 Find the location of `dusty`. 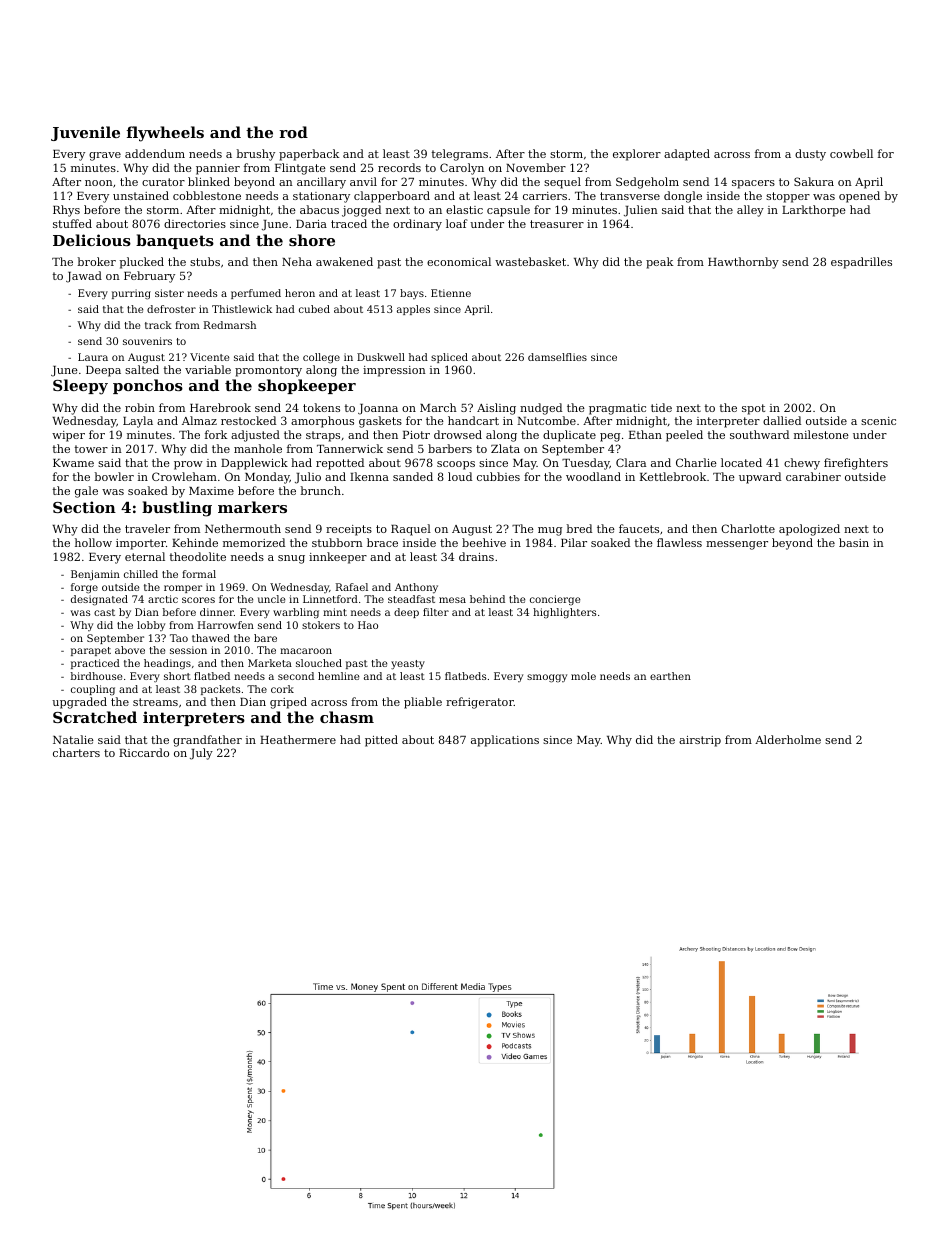

dusty is located at coordinates (810, 155).
